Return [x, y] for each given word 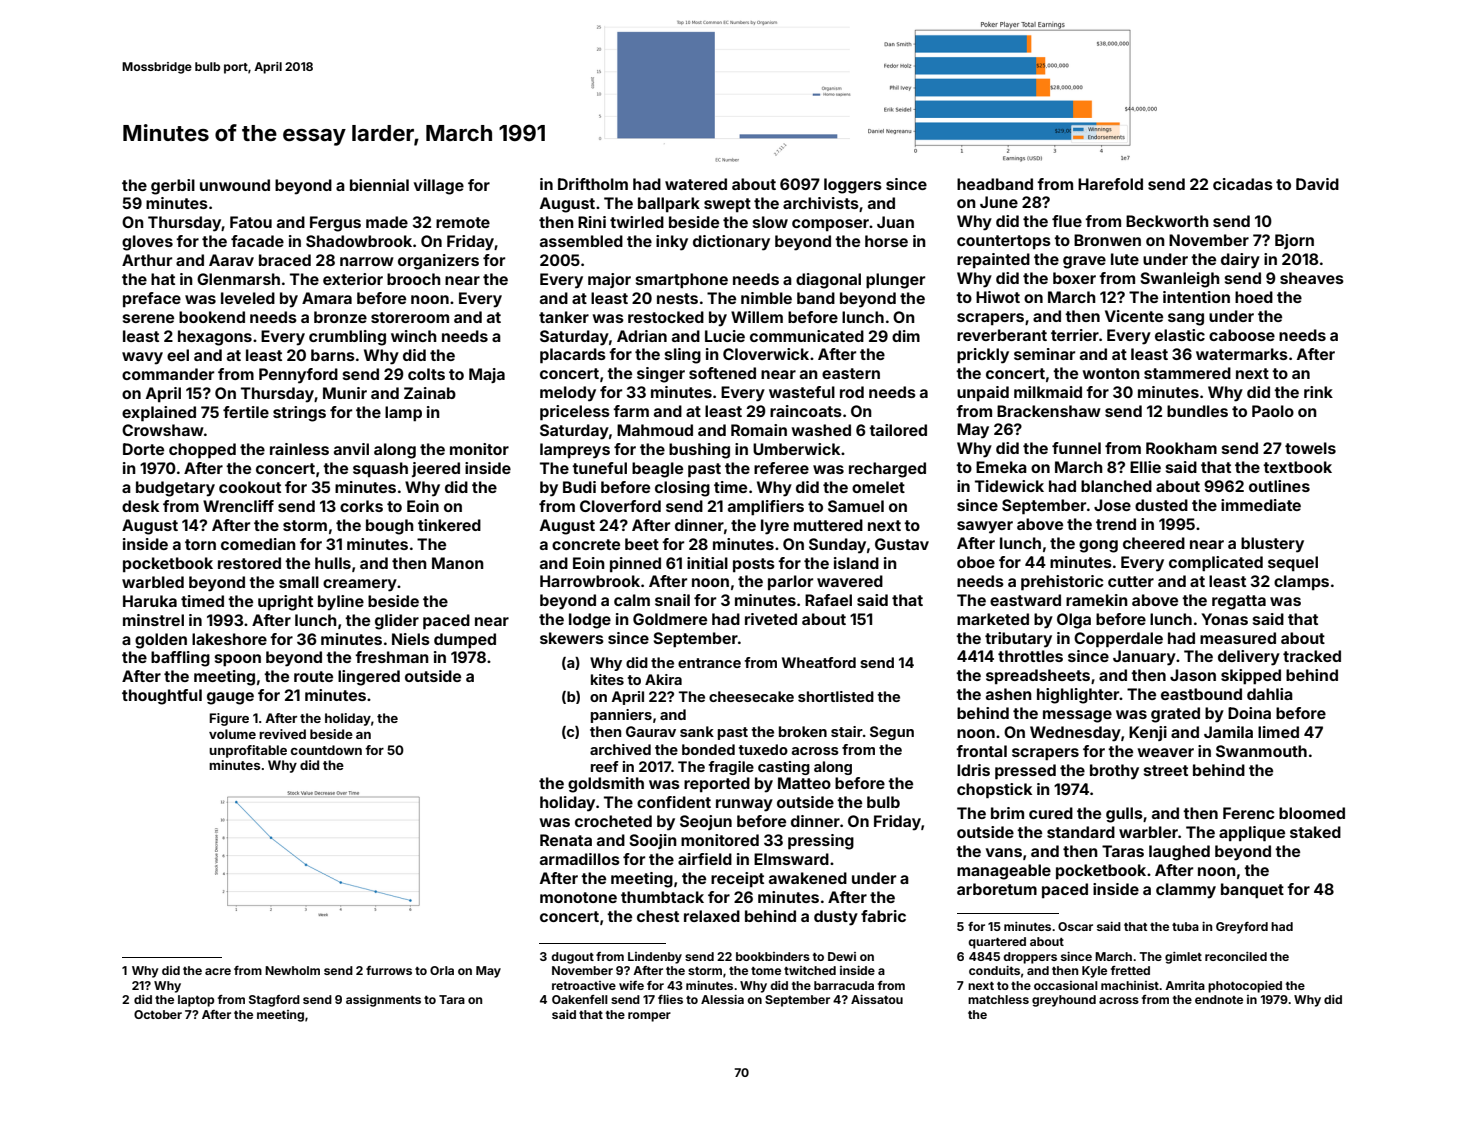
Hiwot [998, 297]
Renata [566, 840]
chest [658, 916]
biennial [379, 185]
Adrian [642, 336]
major [609, 280]
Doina [1249, 713]
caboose [1242, 335]
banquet [1252, 890]
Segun [892, 733]
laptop [196, 1001]
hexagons [215, 338]
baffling [180, 659]
